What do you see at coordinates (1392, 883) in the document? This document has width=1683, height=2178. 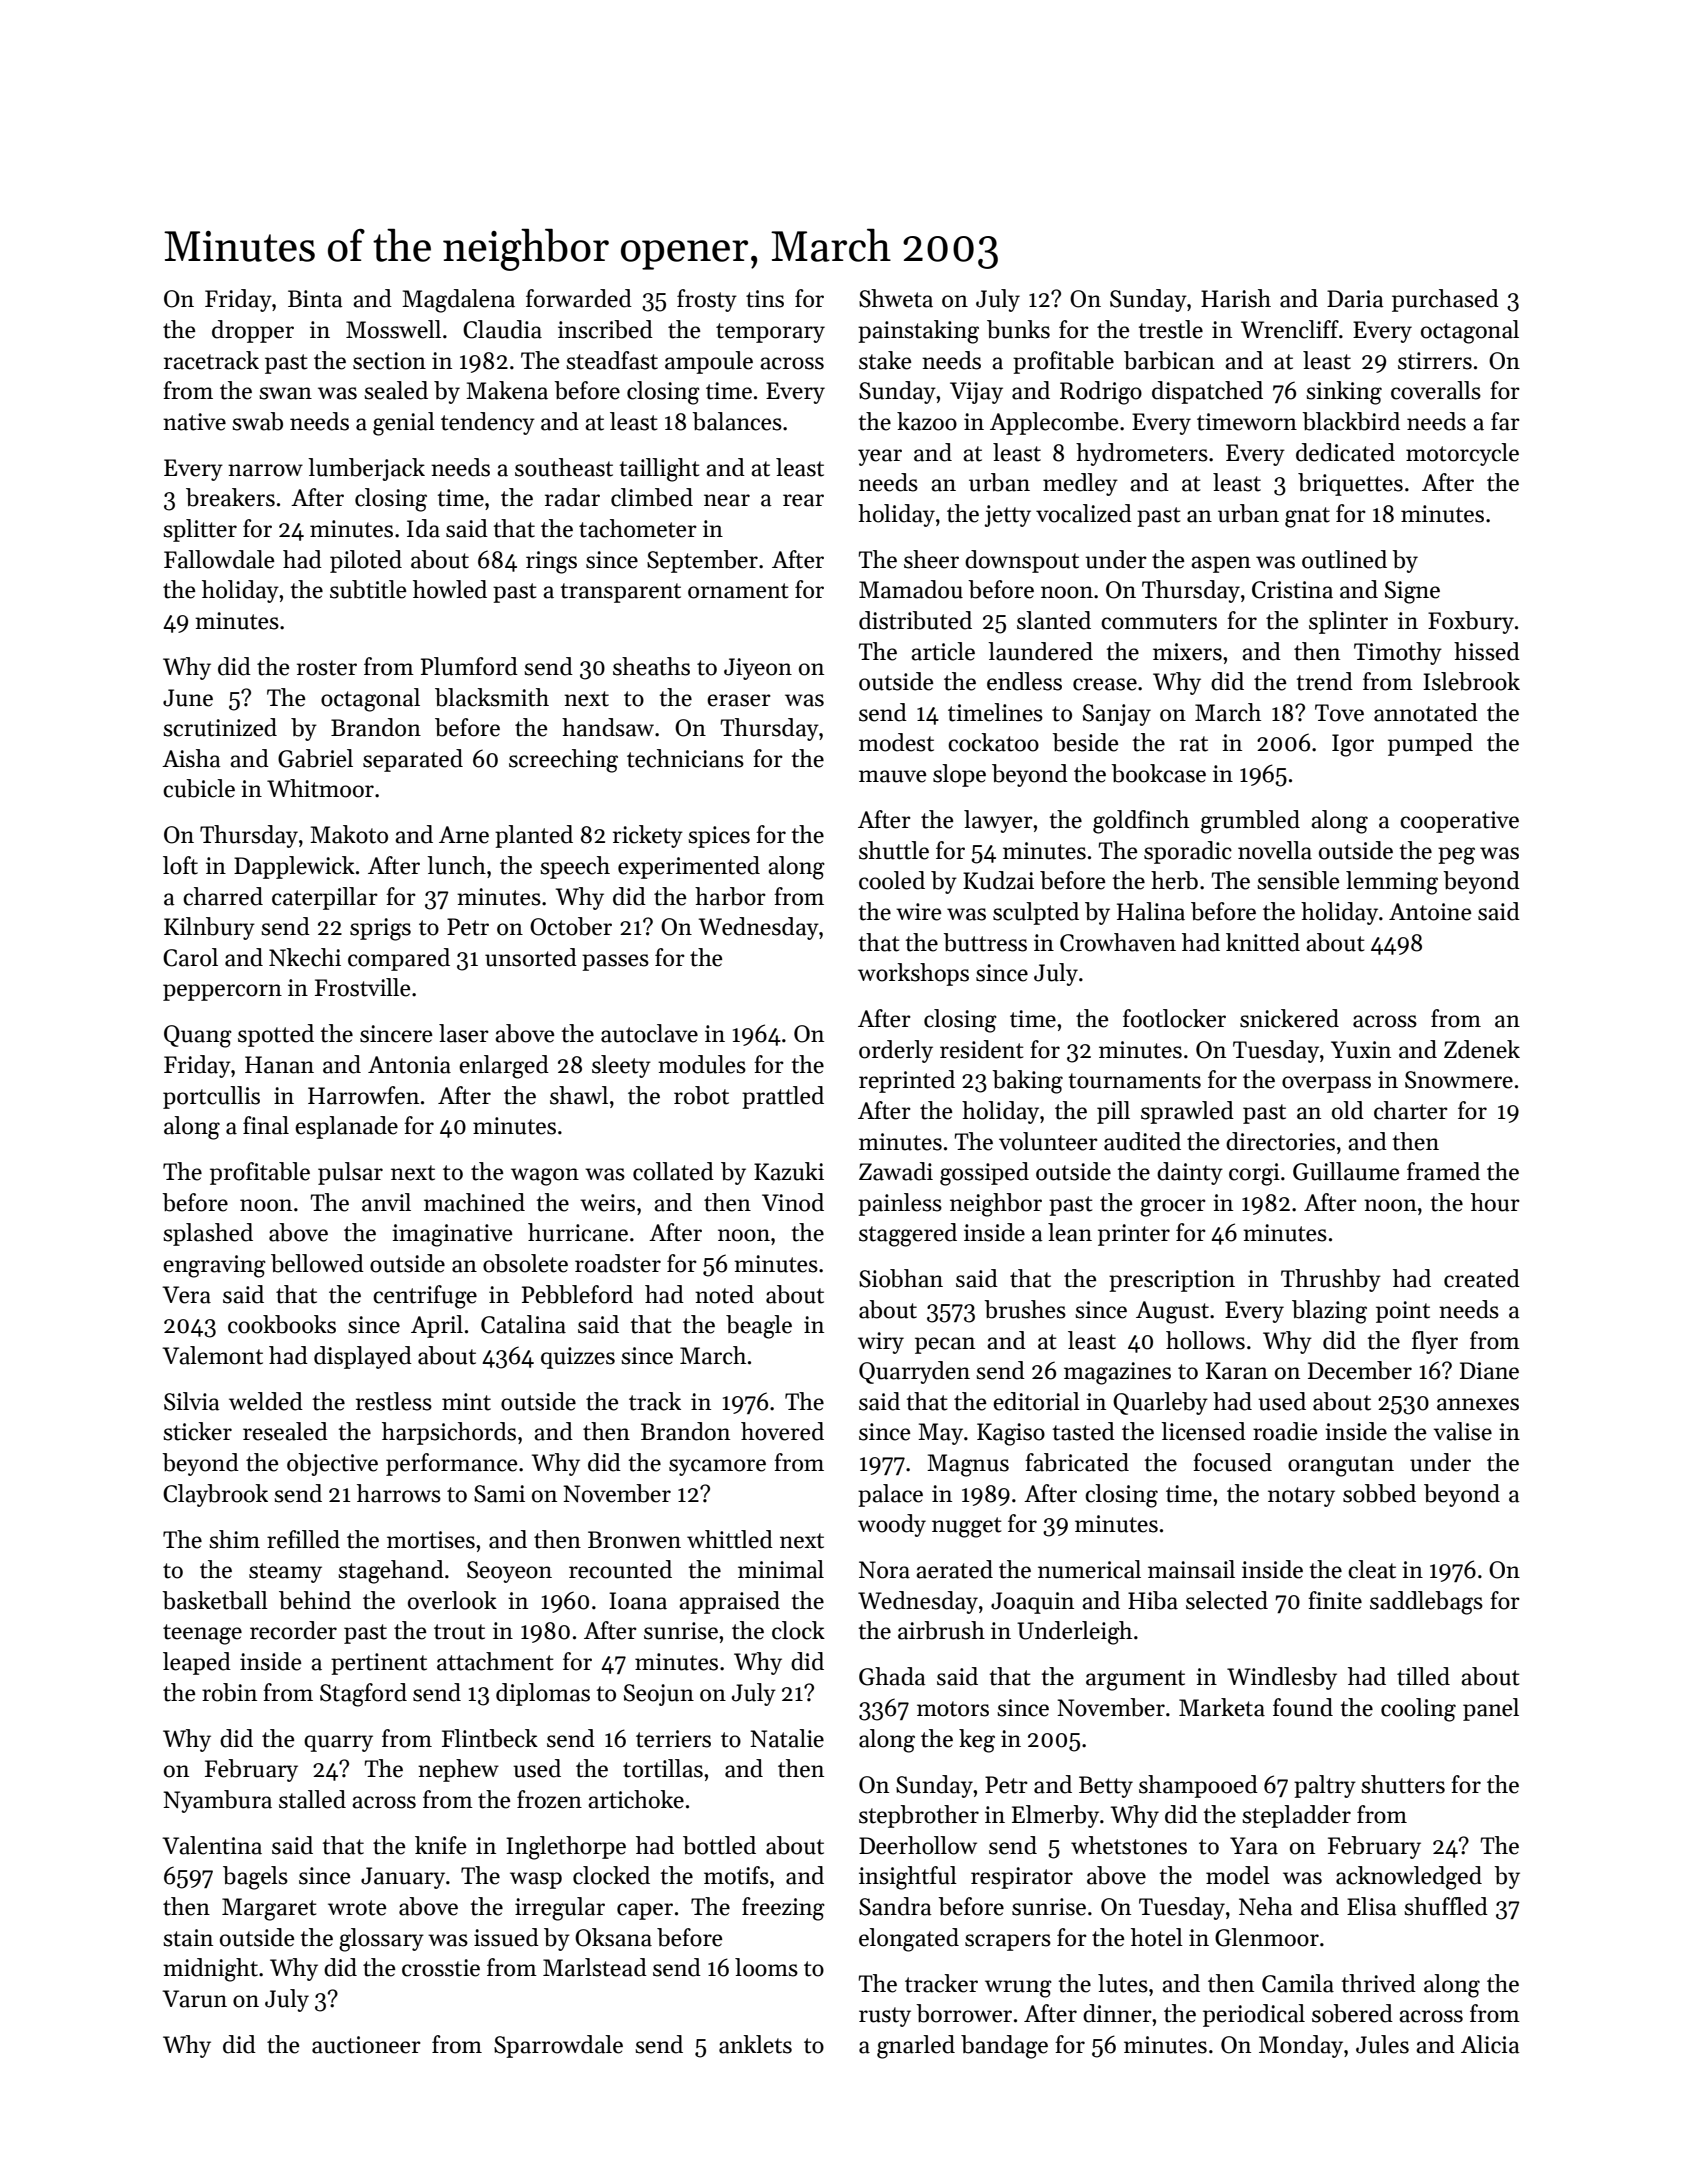 I see `lemming` at bounding box center [1392, 883].
